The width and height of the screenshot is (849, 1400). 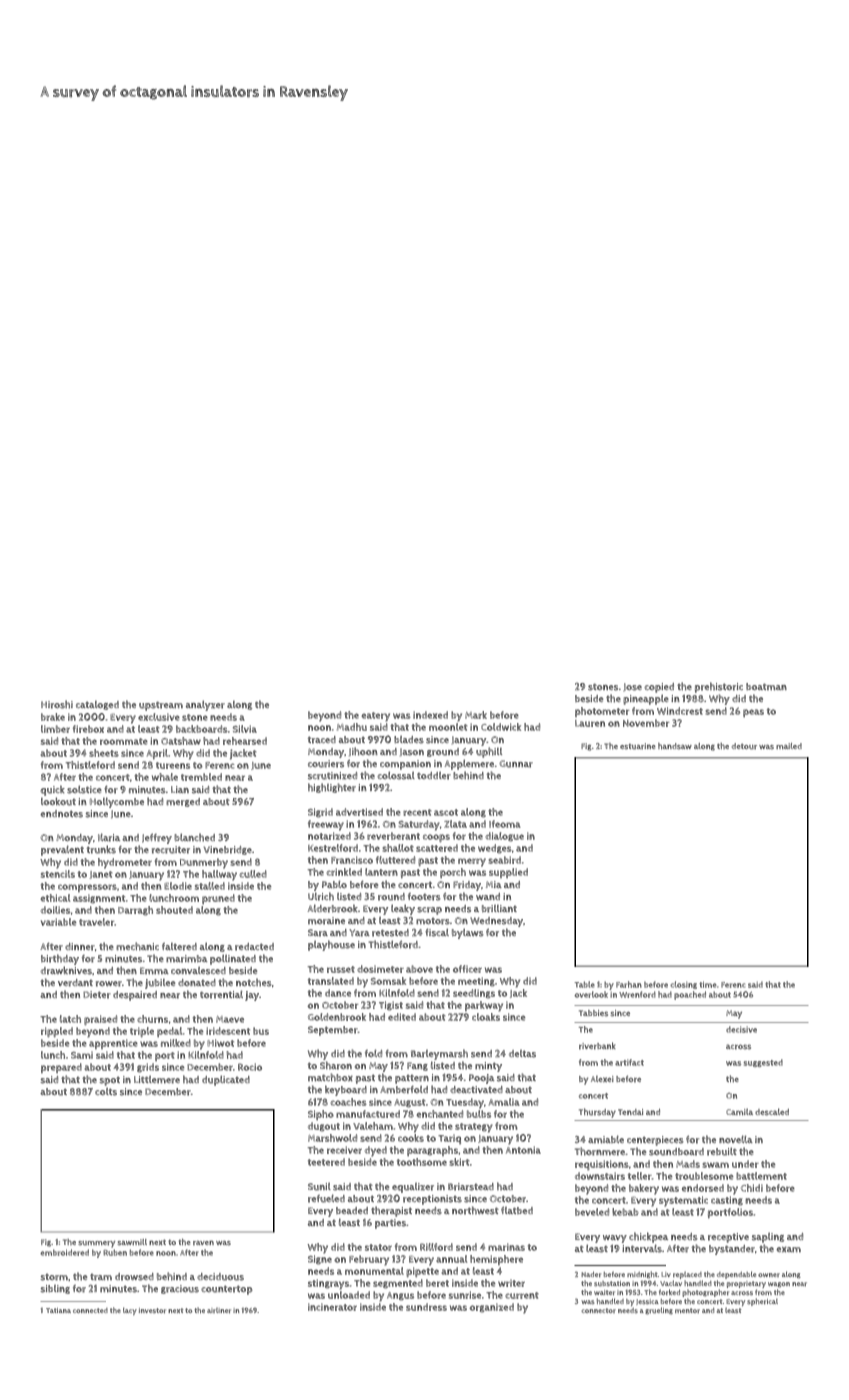 What do you see at coordinates (205, 705) in the screenshot?
I see `analyzer` at bounding box center [205, 705].
